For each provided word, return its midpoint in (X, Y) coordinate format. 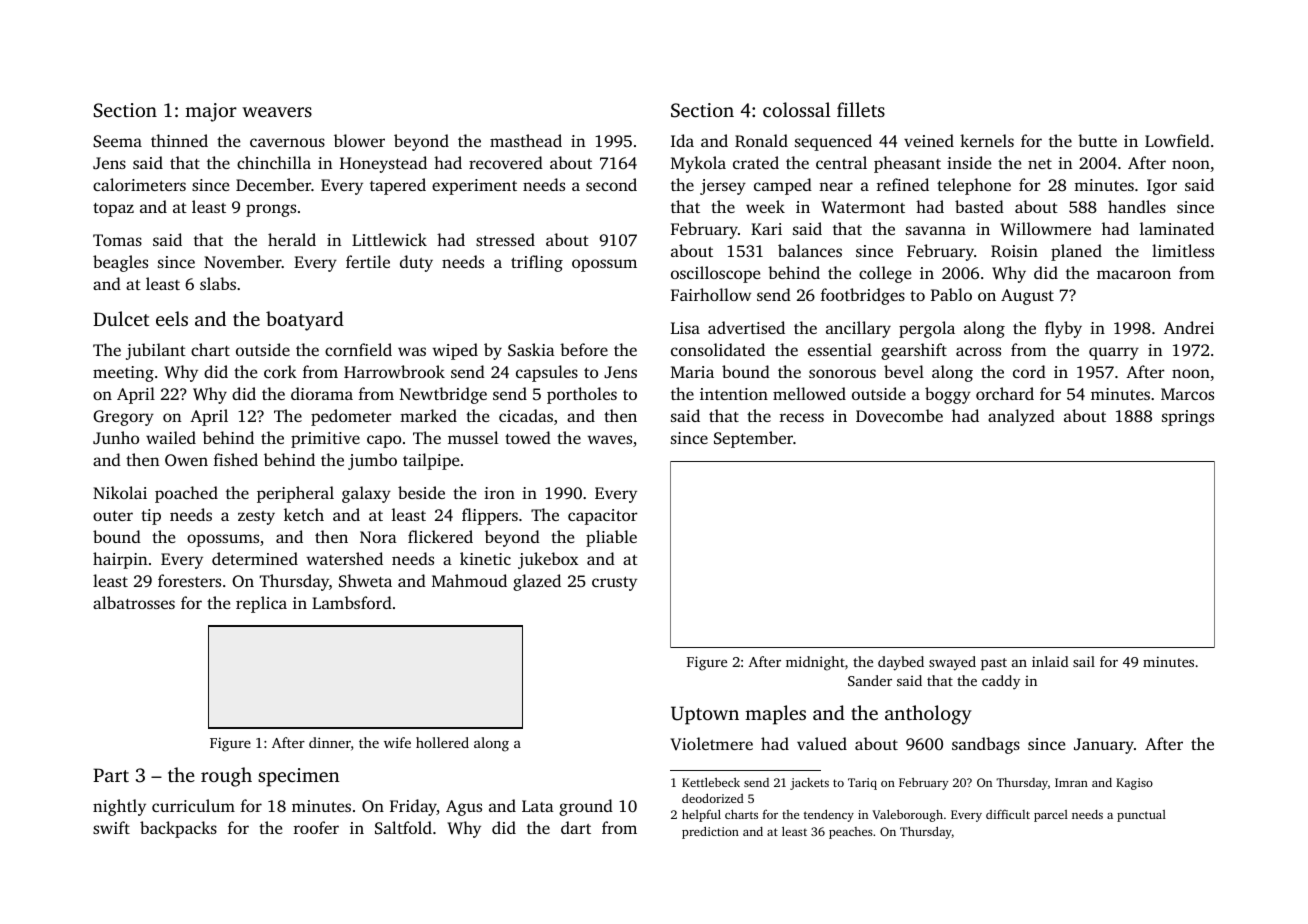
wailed (171, 437)
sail (1084, 661)
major (211, 112)
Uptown (705, 715)
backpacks (178, 829)
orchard (1005, 393)
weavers (277, 112)
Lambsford (352, 602)
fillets (861, 109)
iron (499, 493)
